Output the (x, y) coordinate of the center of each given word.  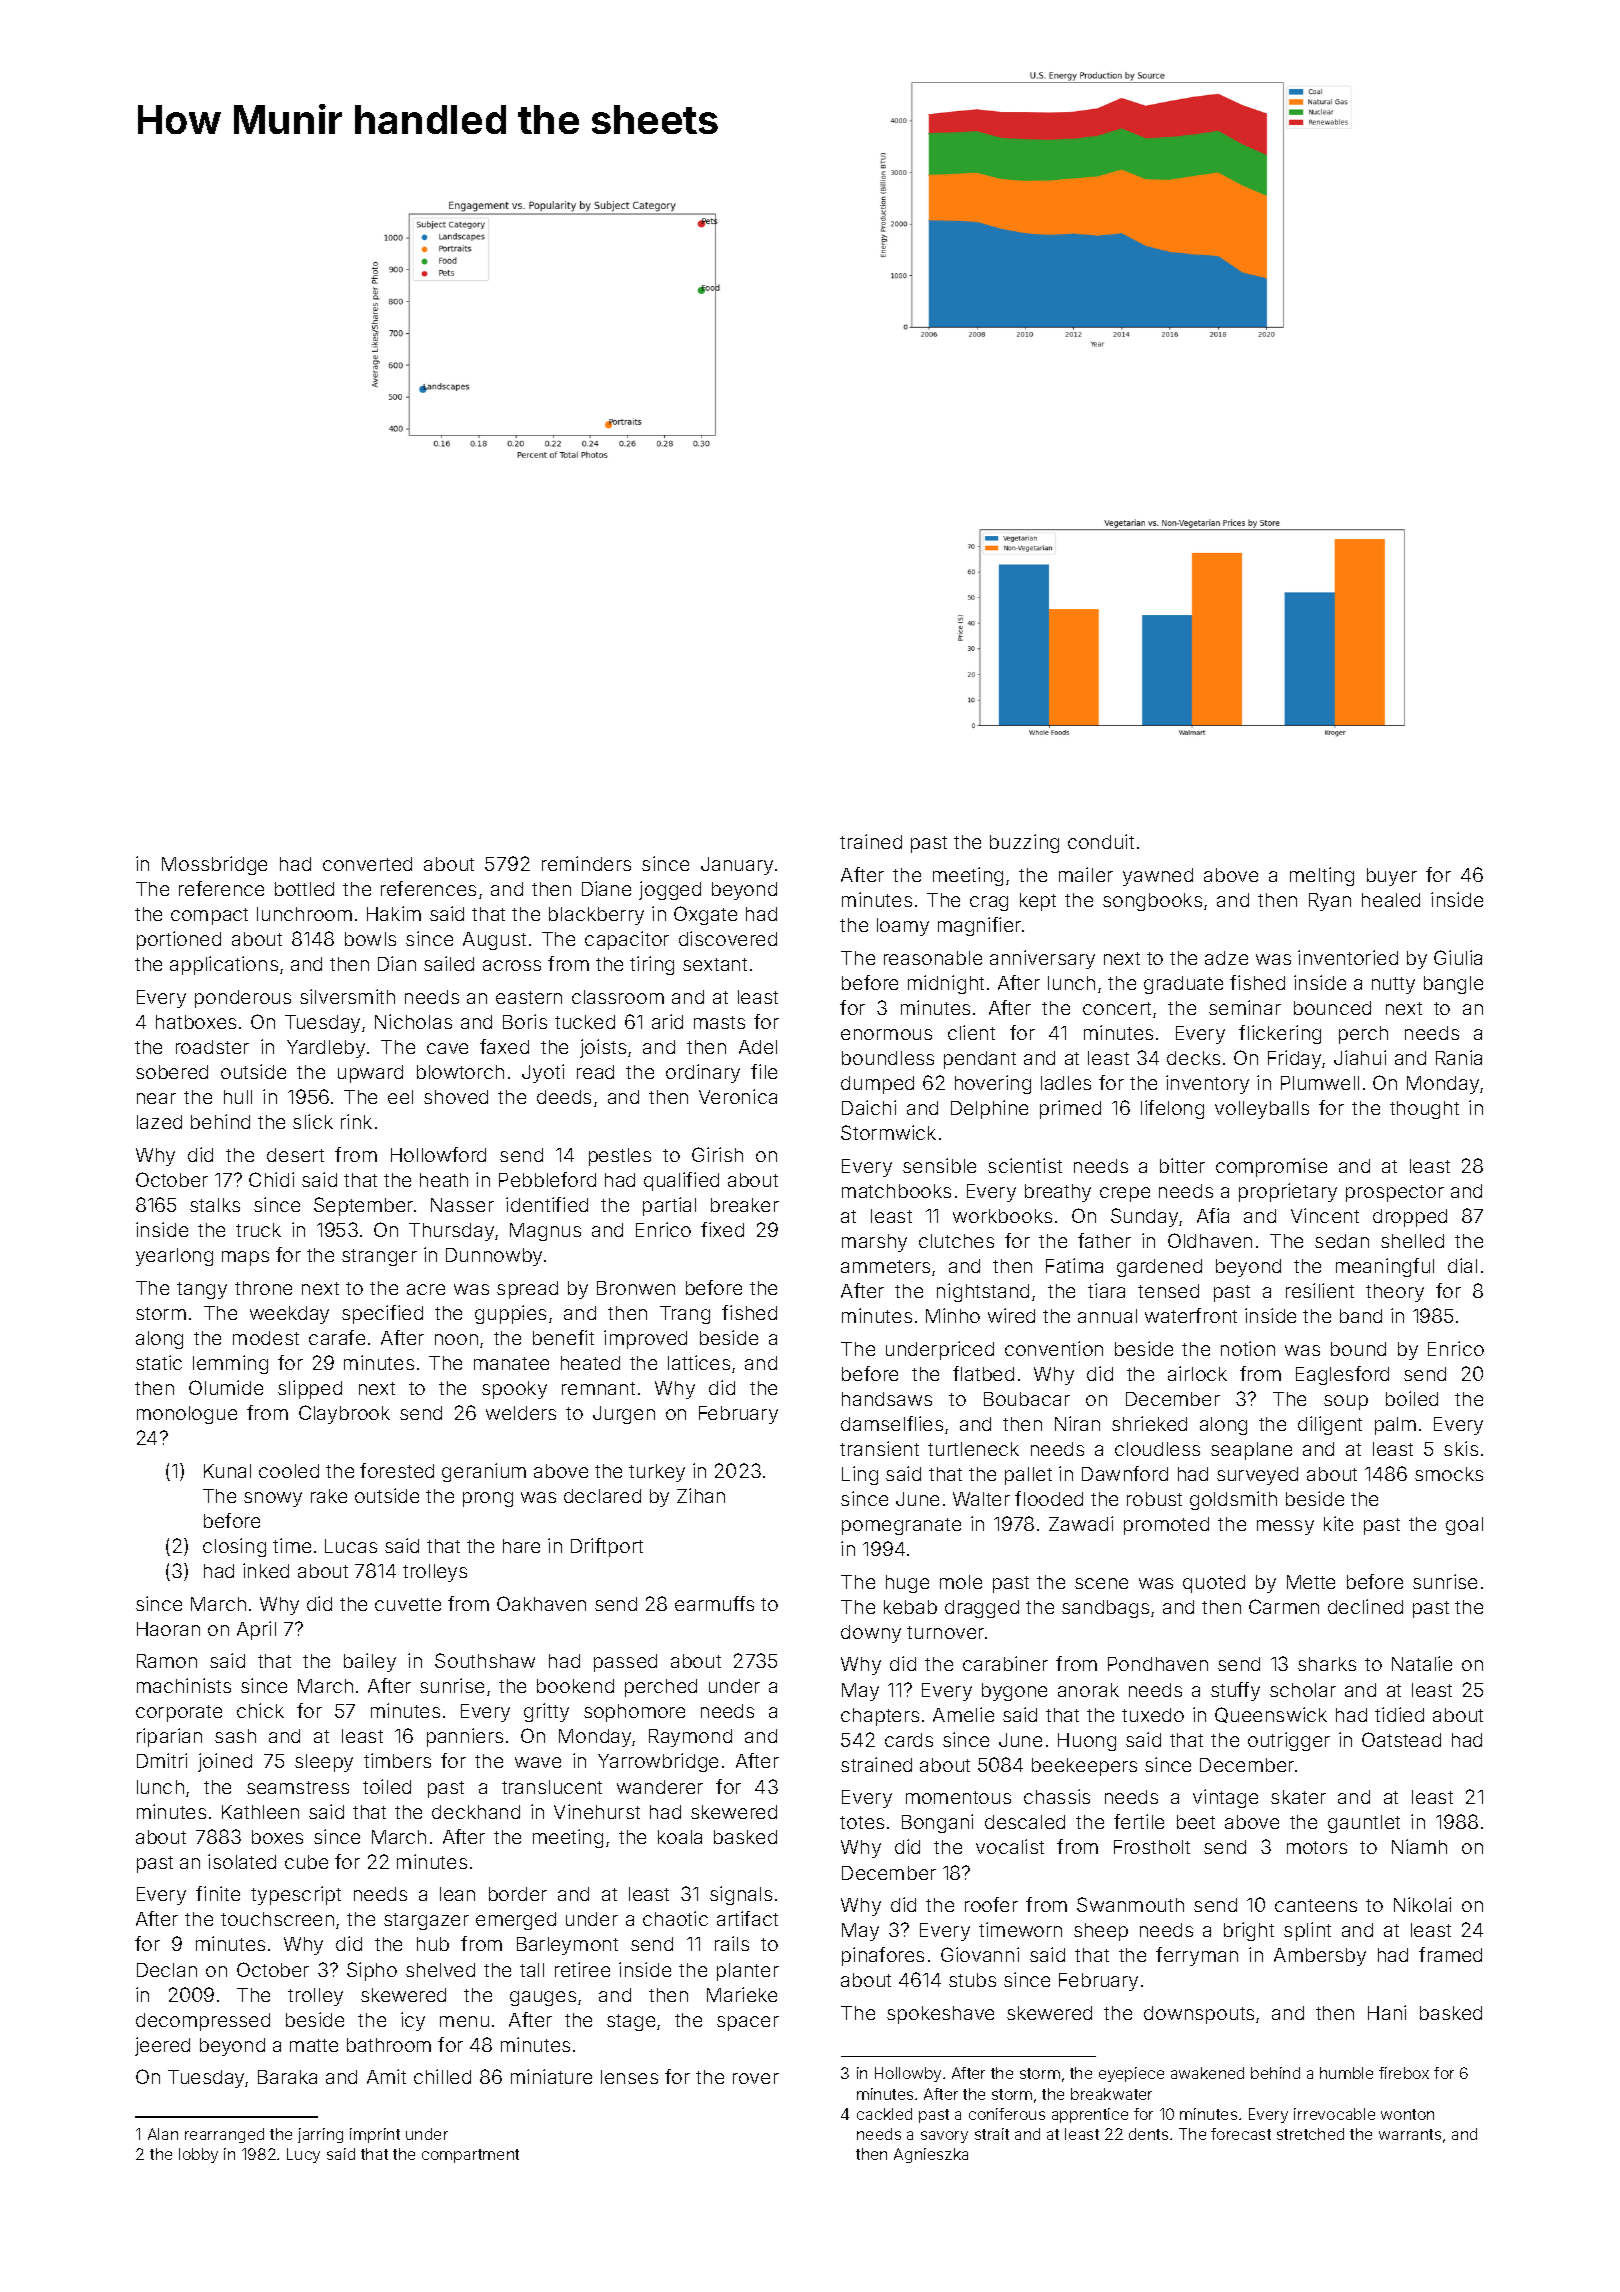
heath (444, 1180)
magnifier (979, 926)
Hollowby (908, 2074)
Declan (167, 1970)
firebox (1404, 2073)
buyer (1392, 877)
